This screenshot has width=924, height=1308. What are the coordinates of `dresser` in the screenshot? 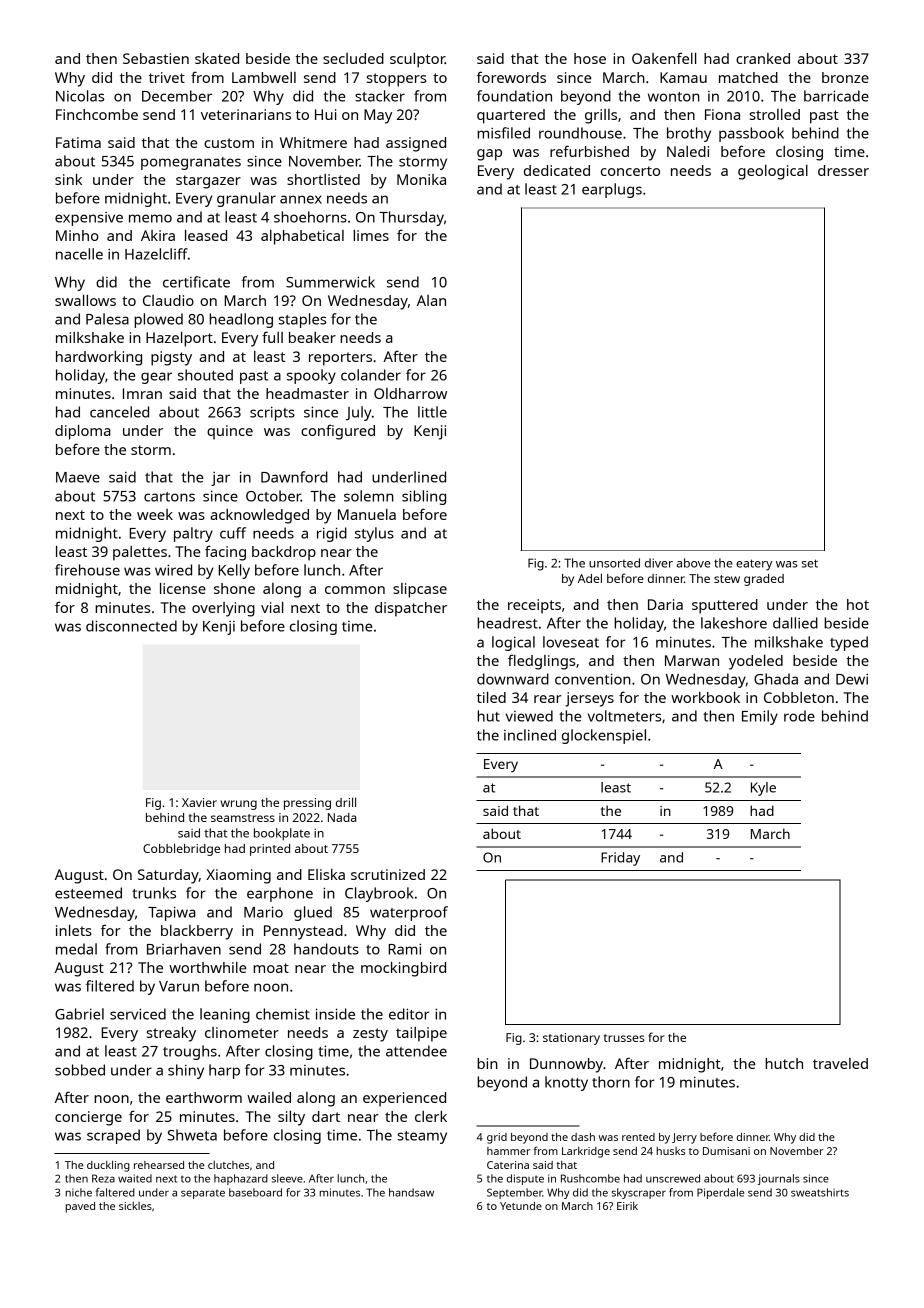 It's located at (843, 170).
